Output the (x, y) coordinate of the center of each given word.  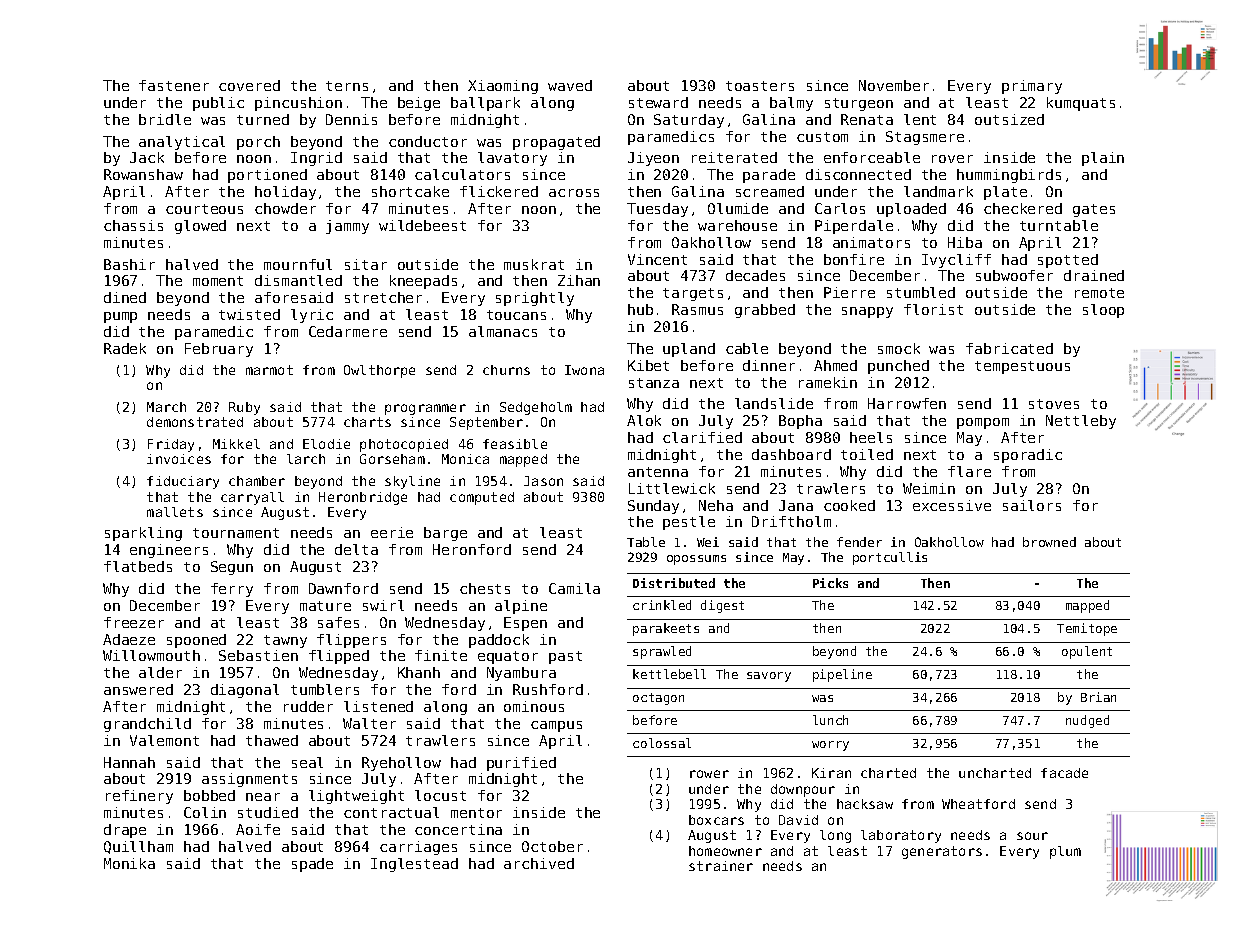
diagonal (245, 691)
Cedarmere (348, 331)
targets (693, 294)
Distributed (674, 583)
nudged (1087, 721)
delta (356, 549)
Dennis (351, 119)
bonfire (854, 259)
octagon (658, 699)
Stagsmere (925, 138)
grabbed (765, 311)
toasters (760, 86)
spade (312, 865)
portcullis (890, 558)
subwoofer (1014, 275)
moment (218, 281)
